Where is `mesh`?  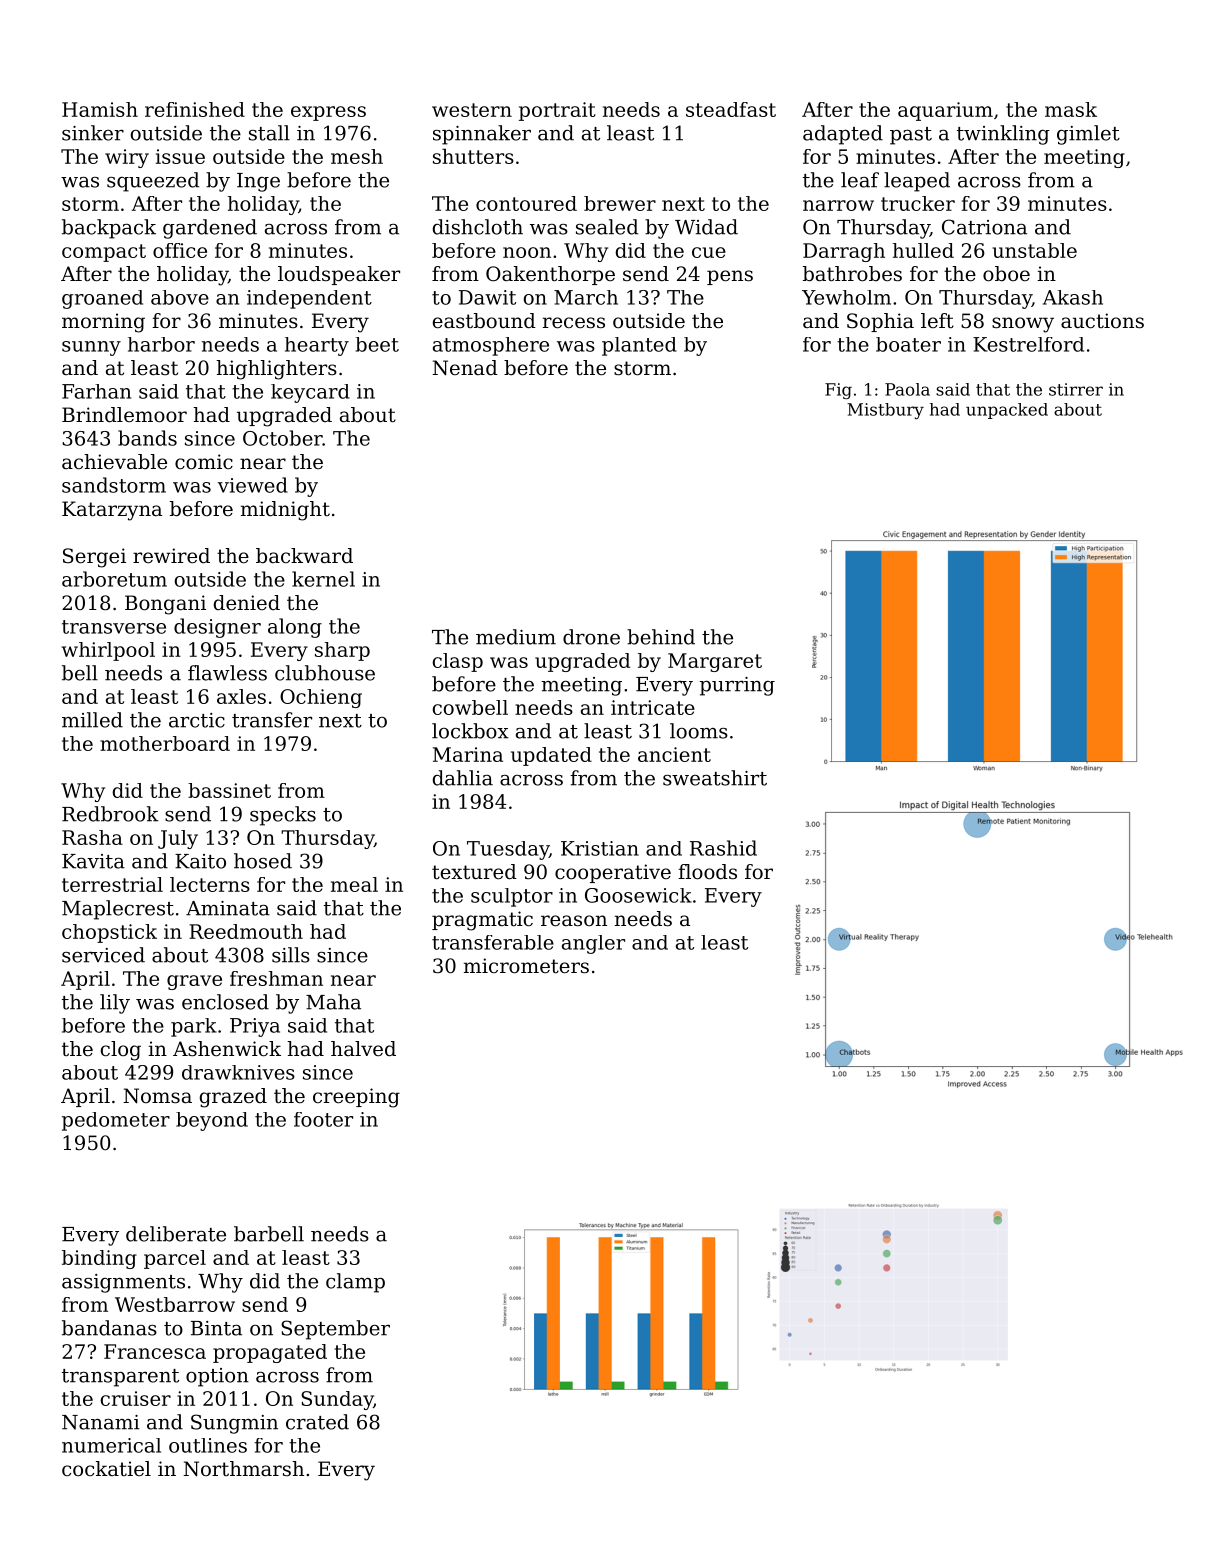
mesh is located at coordinates (357, 156).
